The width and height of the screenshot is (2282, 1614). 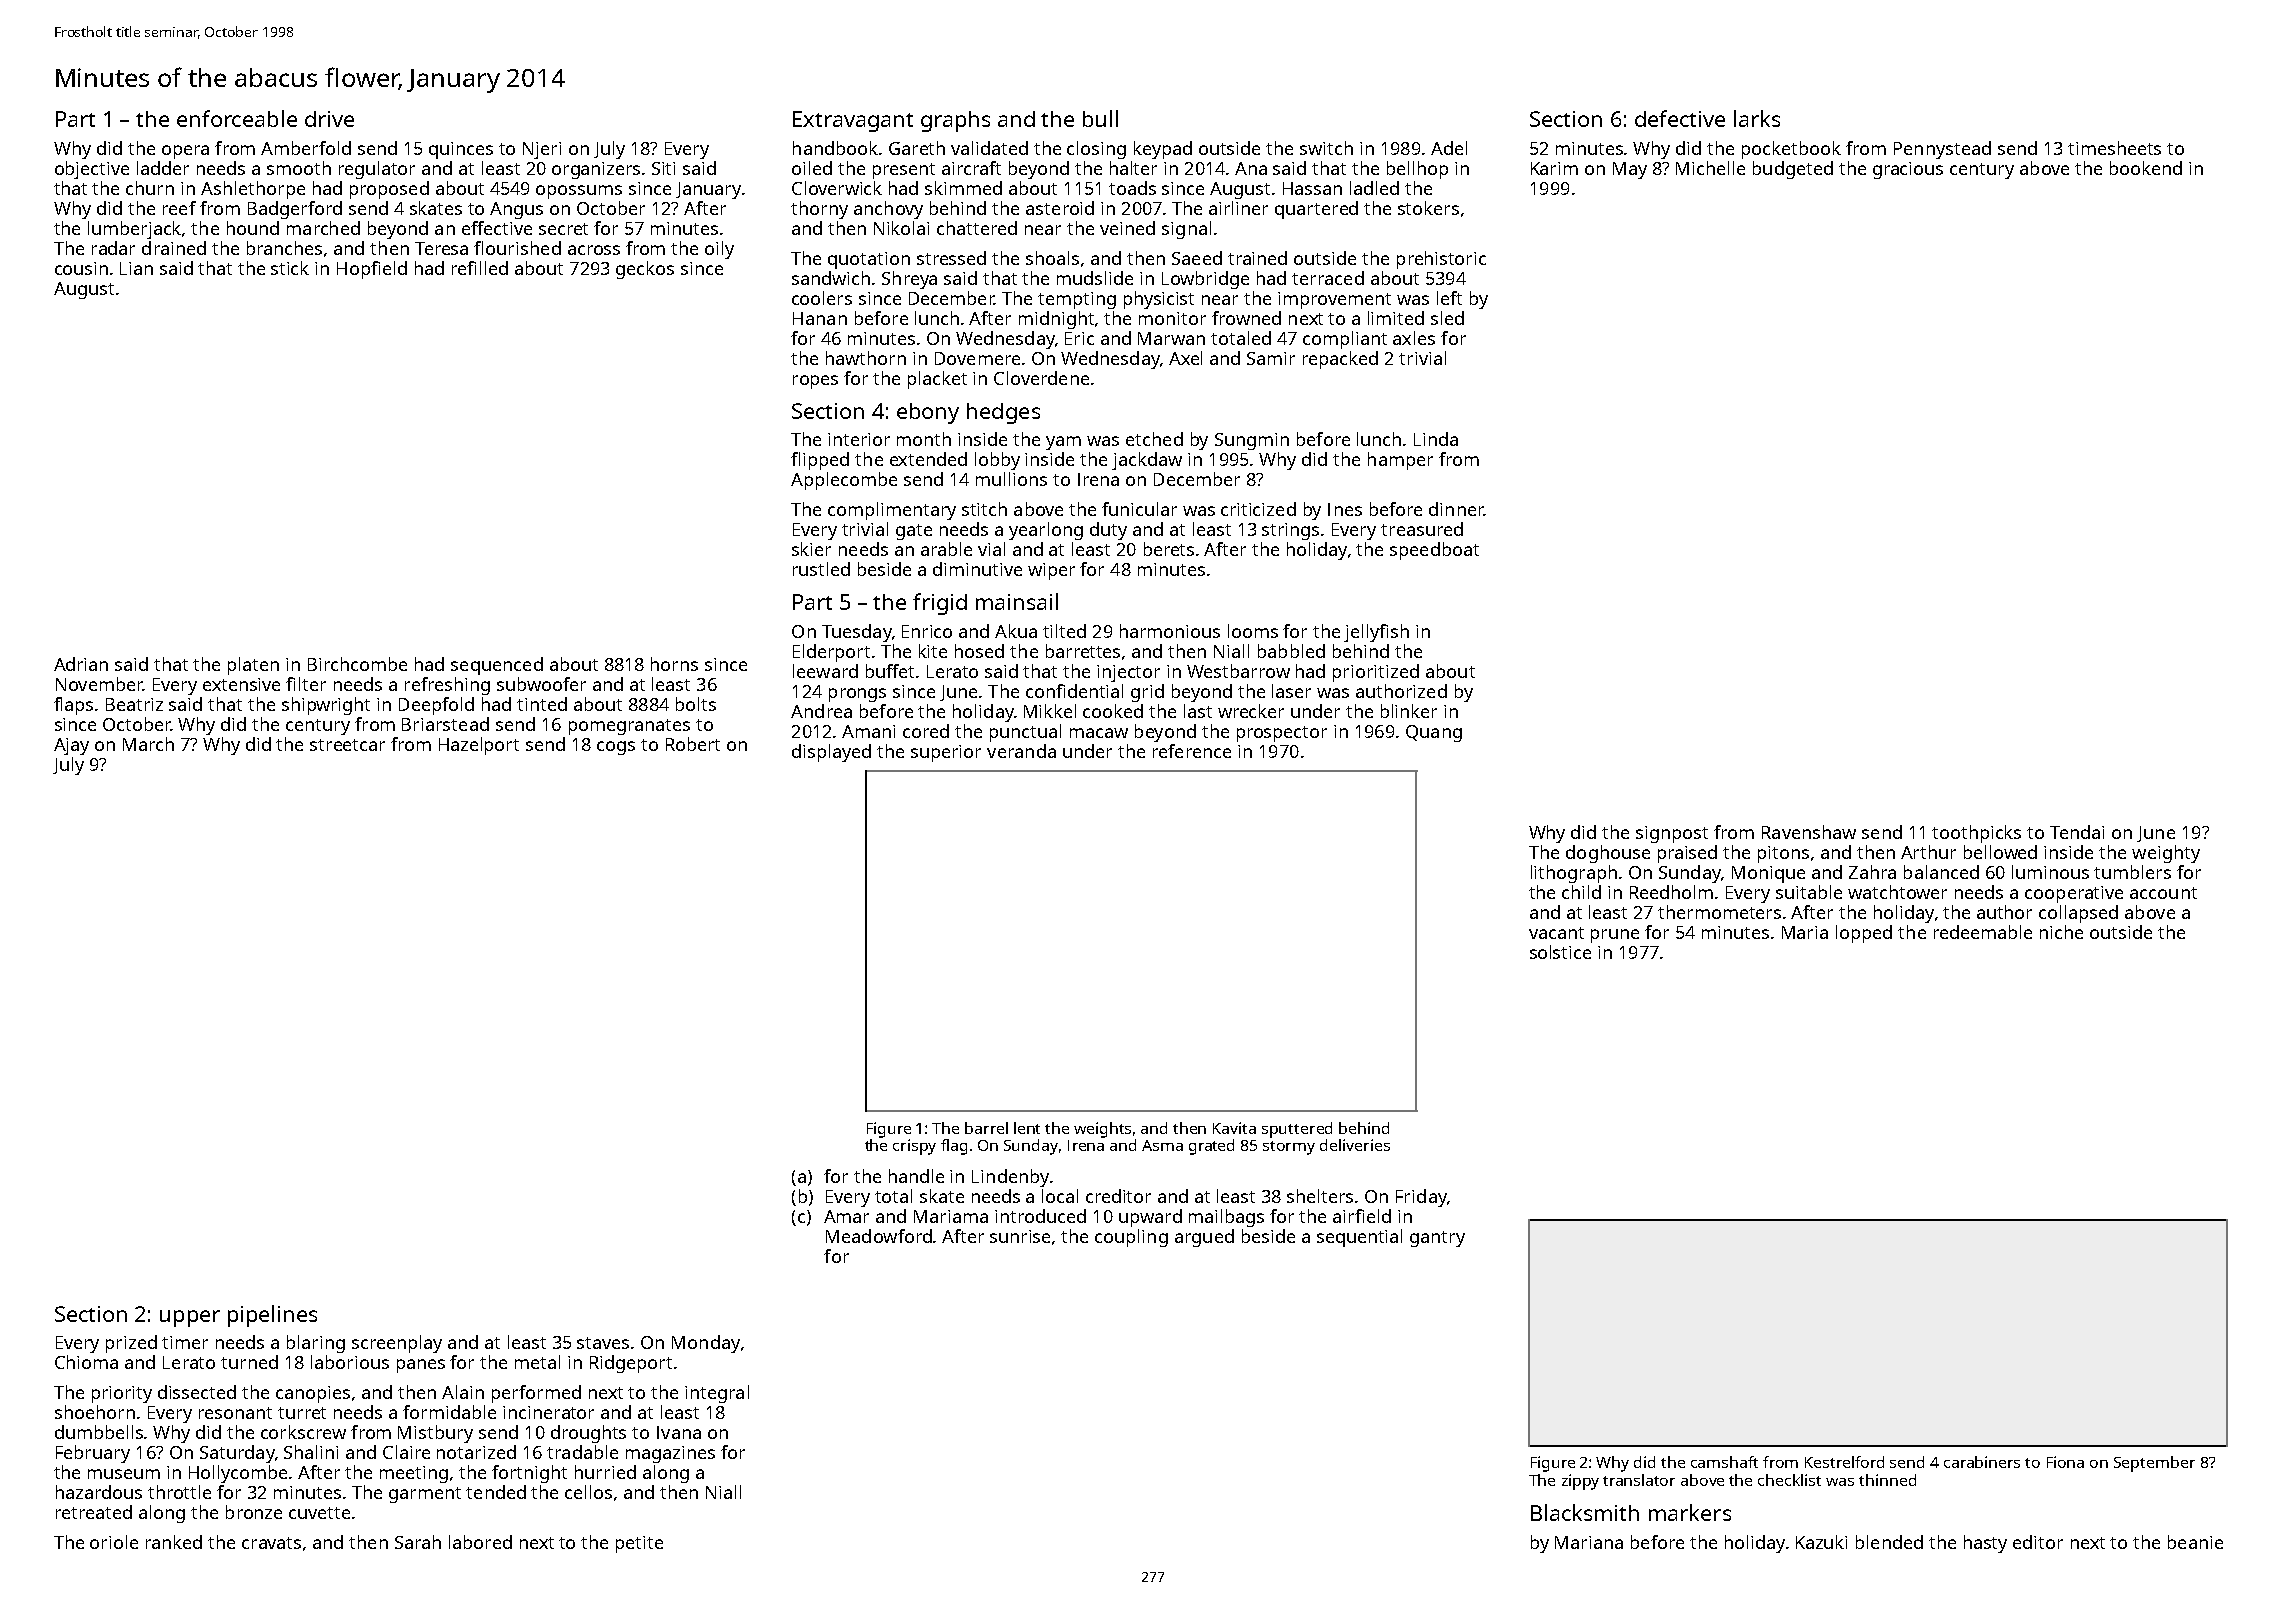 I want to click on bull, so click(x=1100, y=118).
